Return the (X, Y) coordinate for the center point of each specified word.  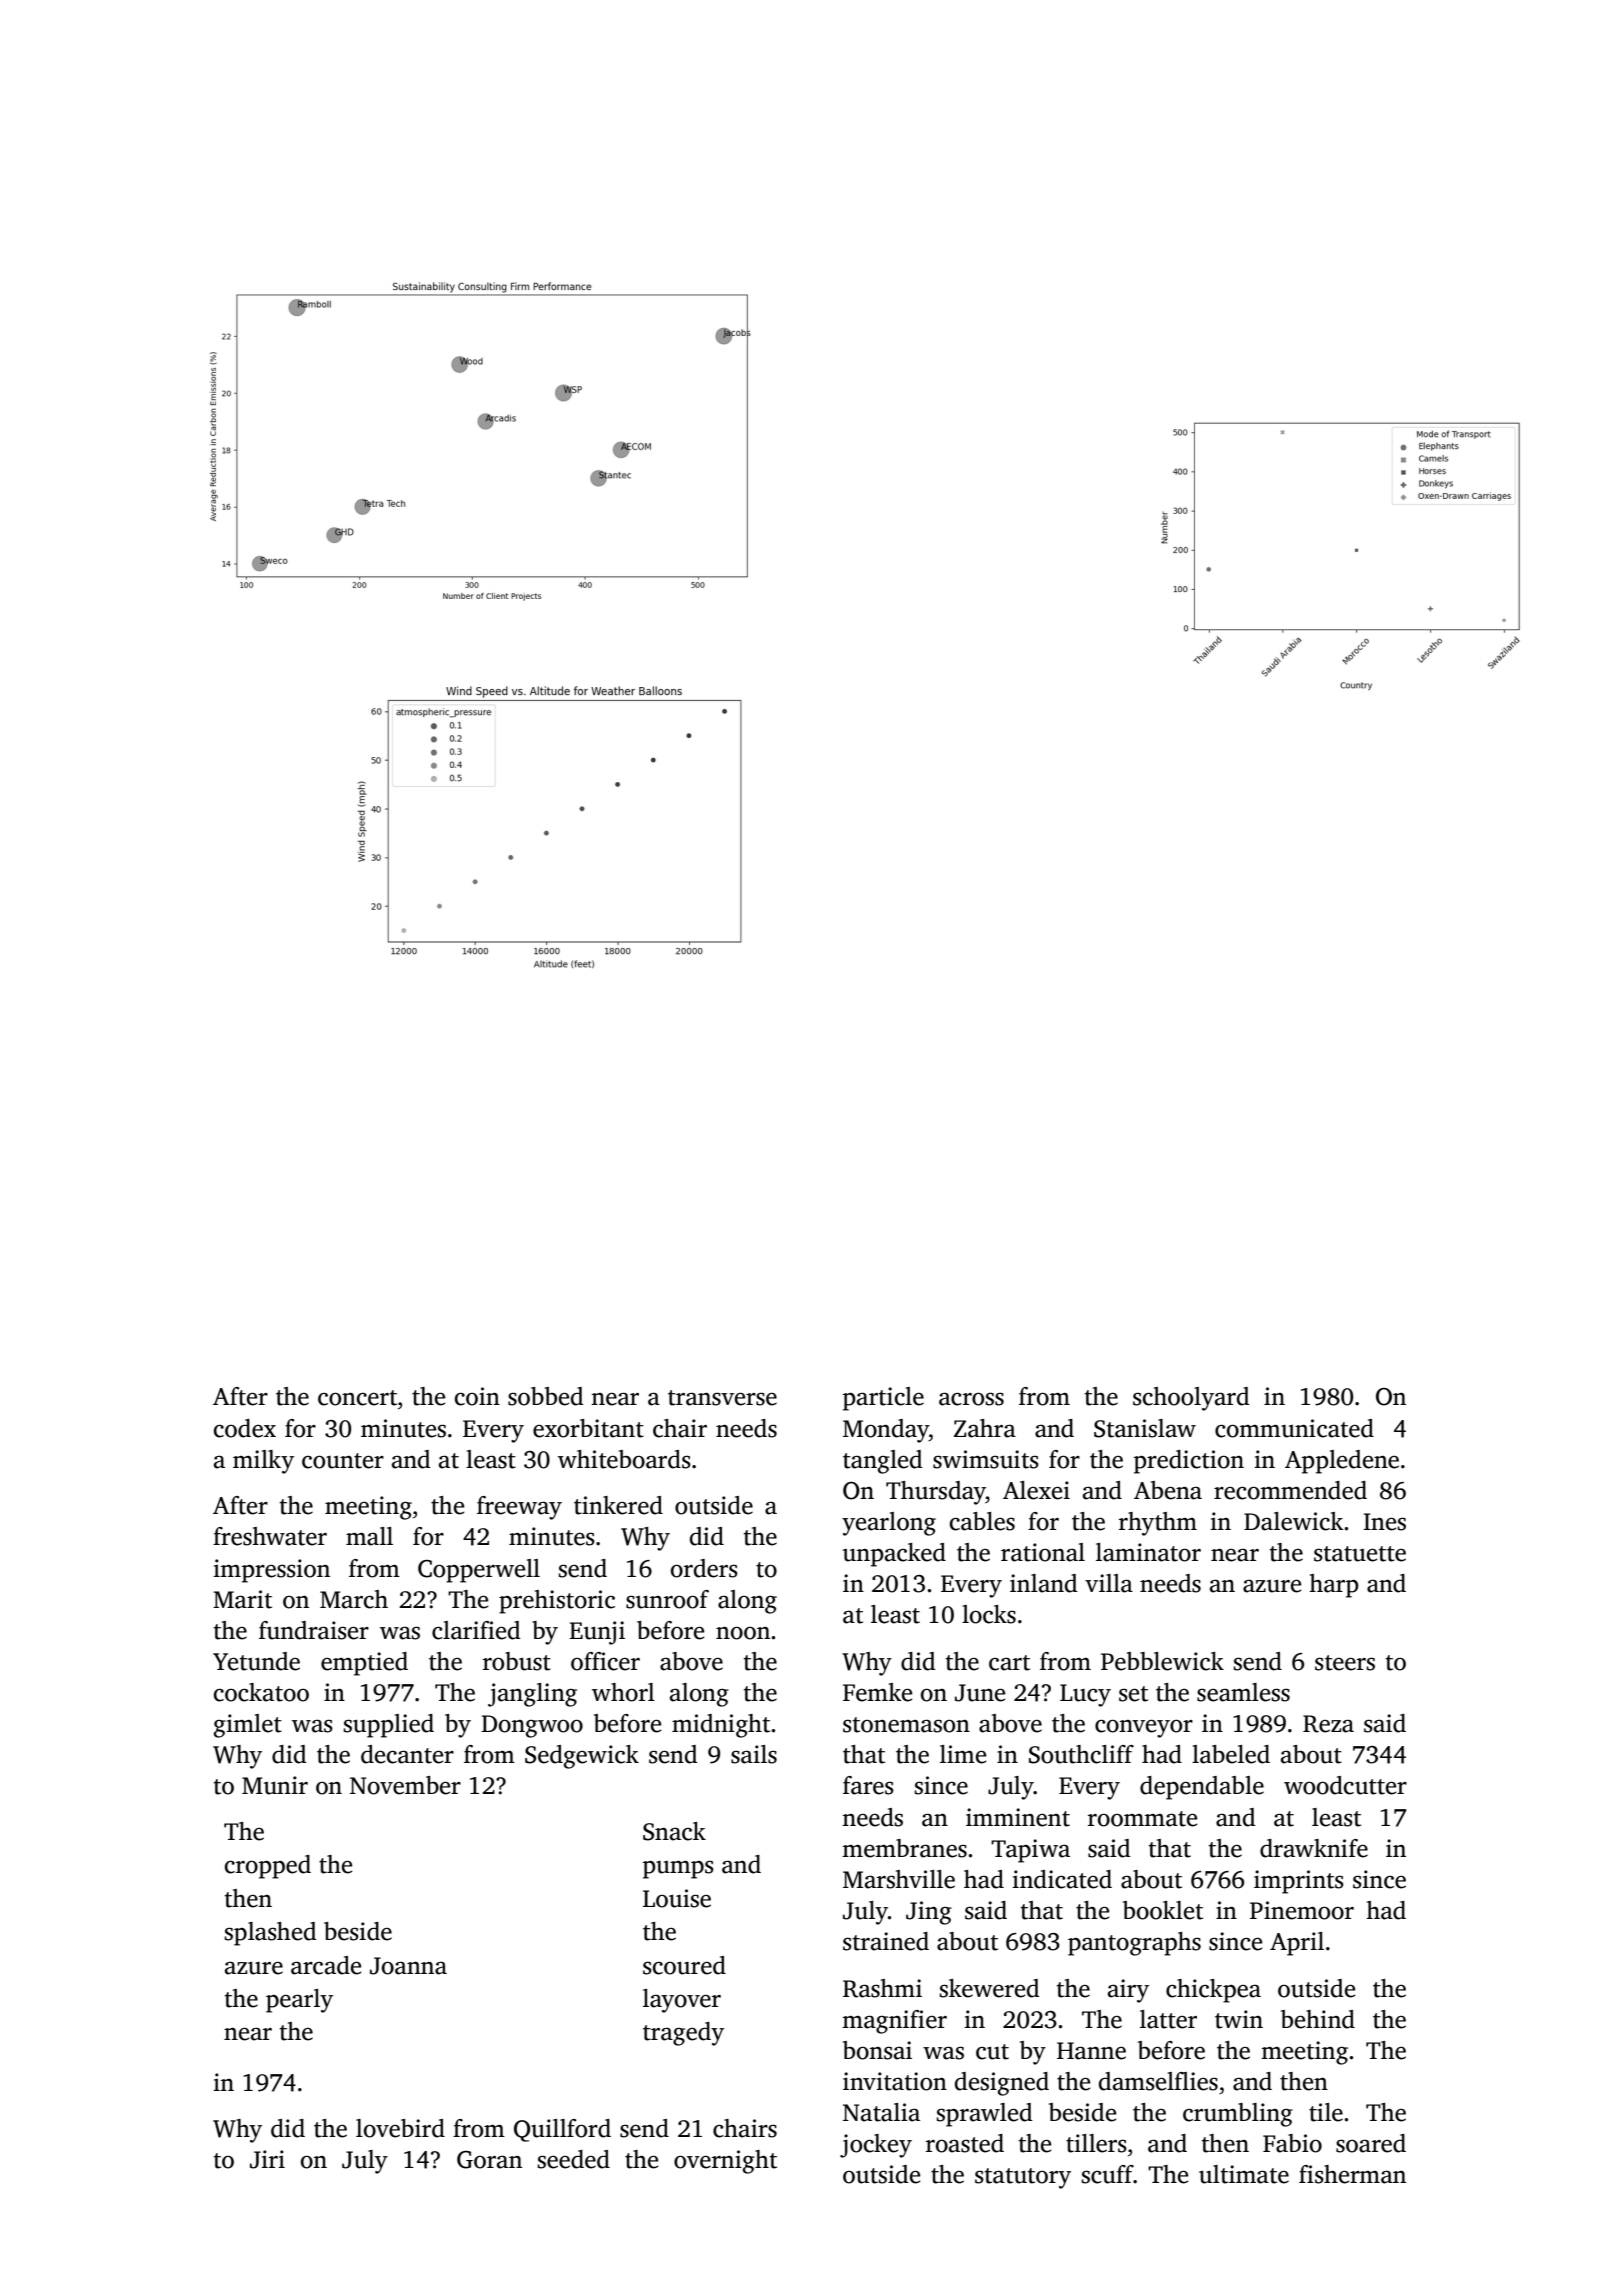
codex (245, 1428)
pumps (678, 1869)
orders (704, 1568)
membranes (904, 1848)
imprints (1299, 1882)
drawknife (1314, 1848)
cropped (268, 1867)
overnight (725, 2162)
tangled (883, 1462)
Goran (489, 2160)
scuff (1108, 2174)
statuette (1360, 1554)
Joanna (408, 1966)
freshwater (270, 1536)
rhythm (1158, 1524)
